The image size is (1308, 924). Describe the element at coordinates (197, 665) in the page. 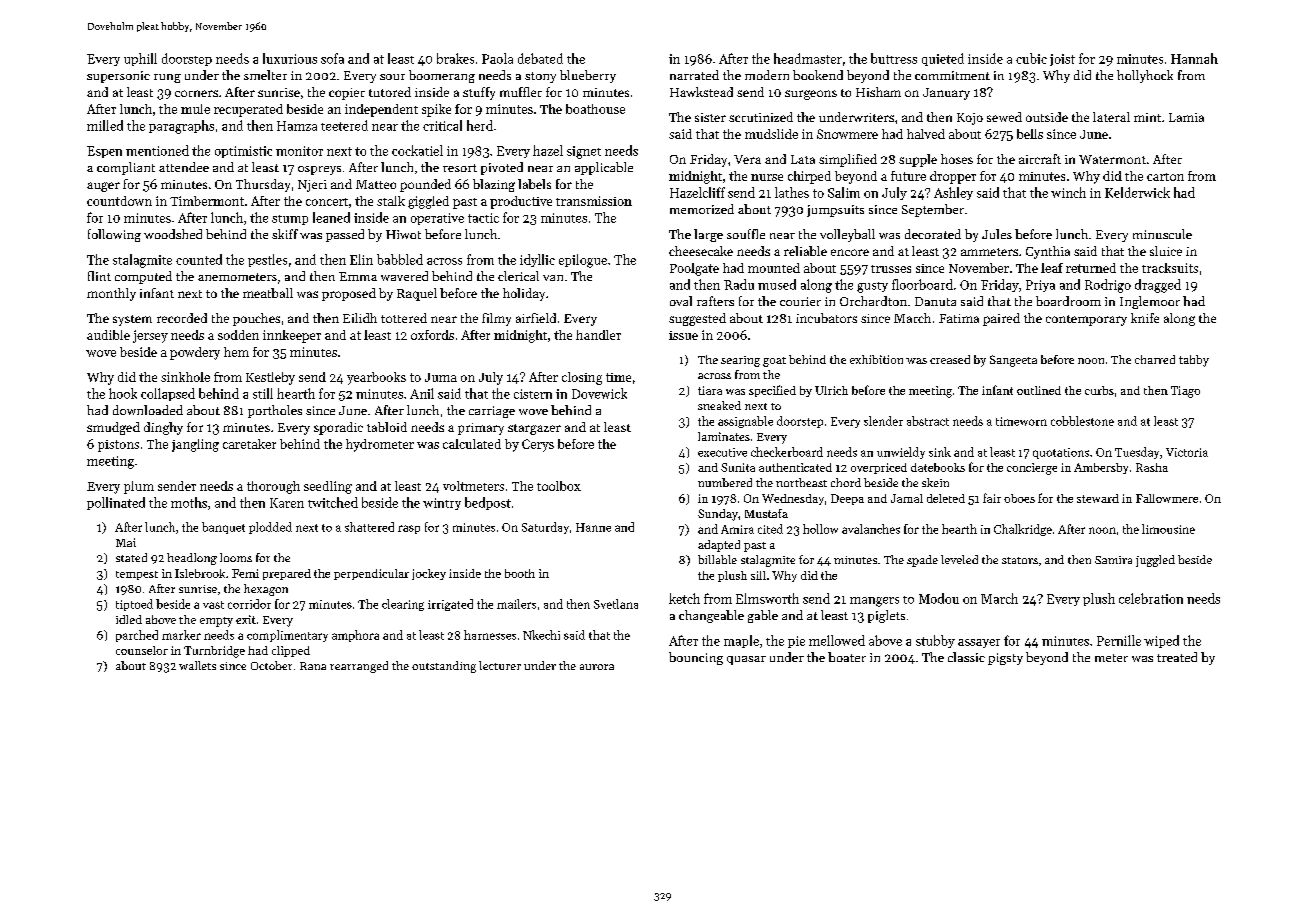

I see `wallets` at that location.
